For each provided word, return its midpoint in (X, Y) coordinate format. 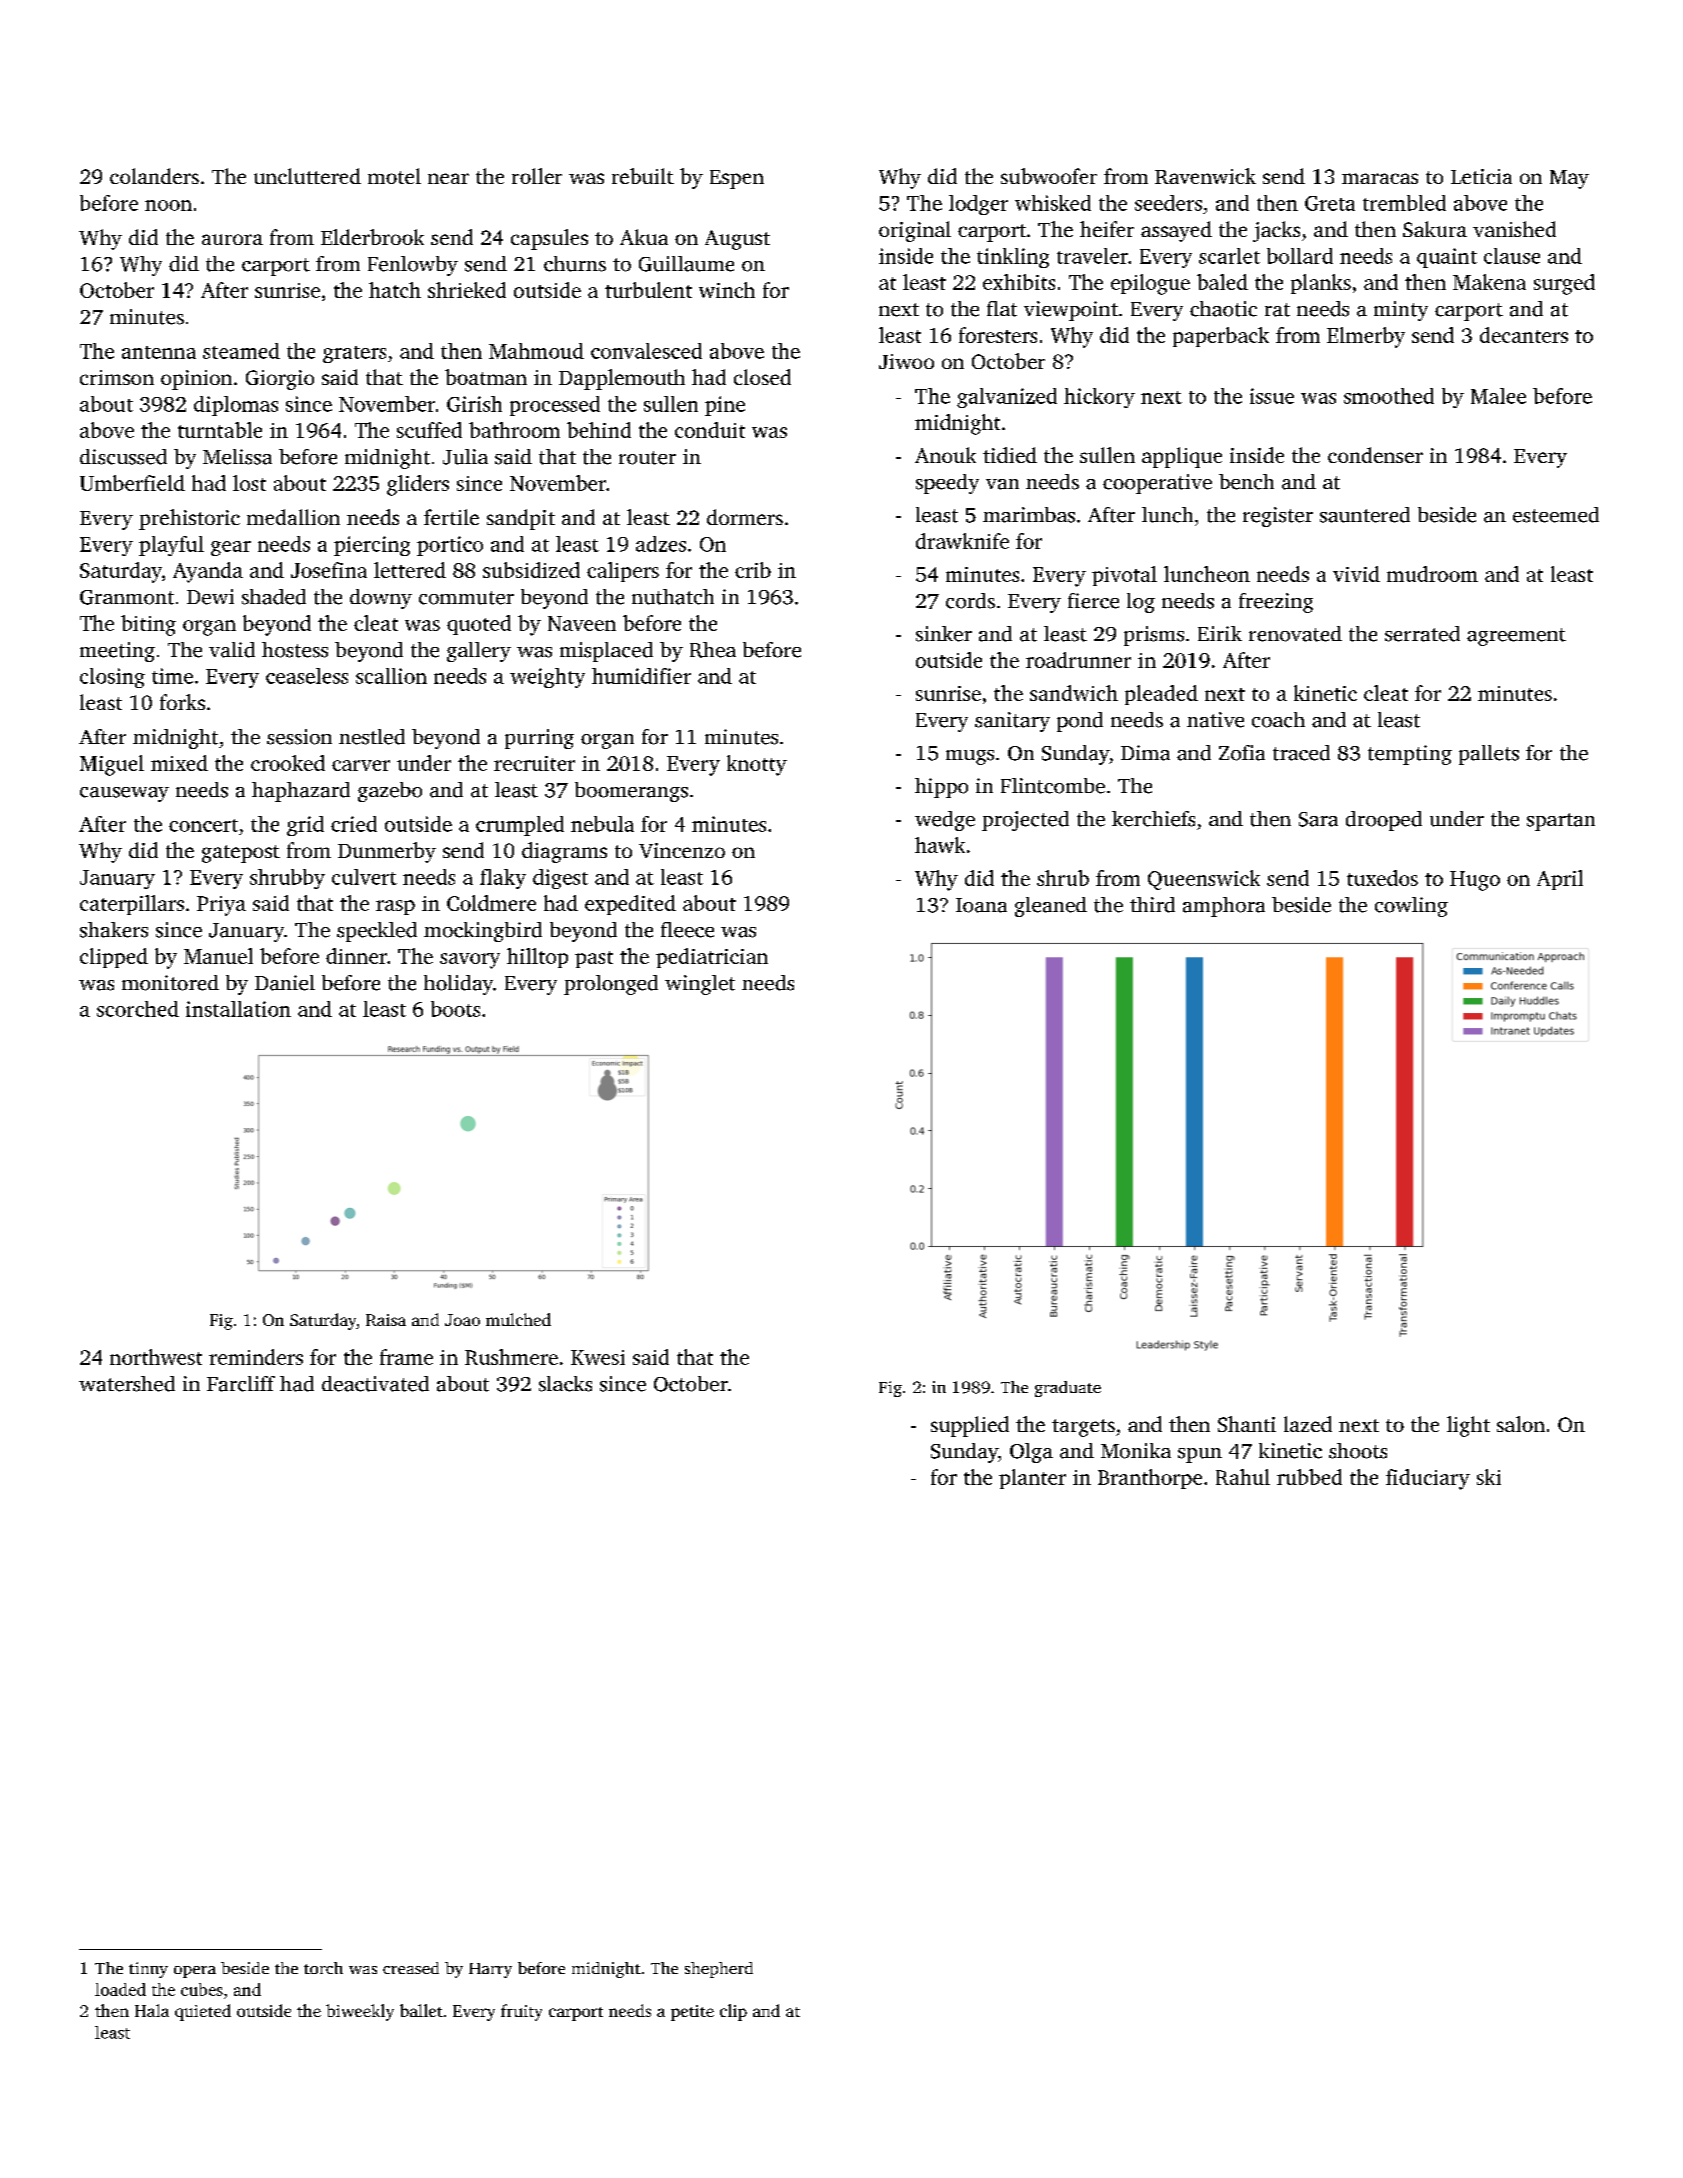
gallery (479, 652)
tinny (148, 1970)
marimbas (1029, 515)
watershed (127, 1384)
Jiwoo (906, 361)
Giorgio (280, 380)
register (1278, 517)
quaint (1447, 258)
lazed (1308, 1424)
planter (1032, 1479)
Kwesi (598, 1357)
